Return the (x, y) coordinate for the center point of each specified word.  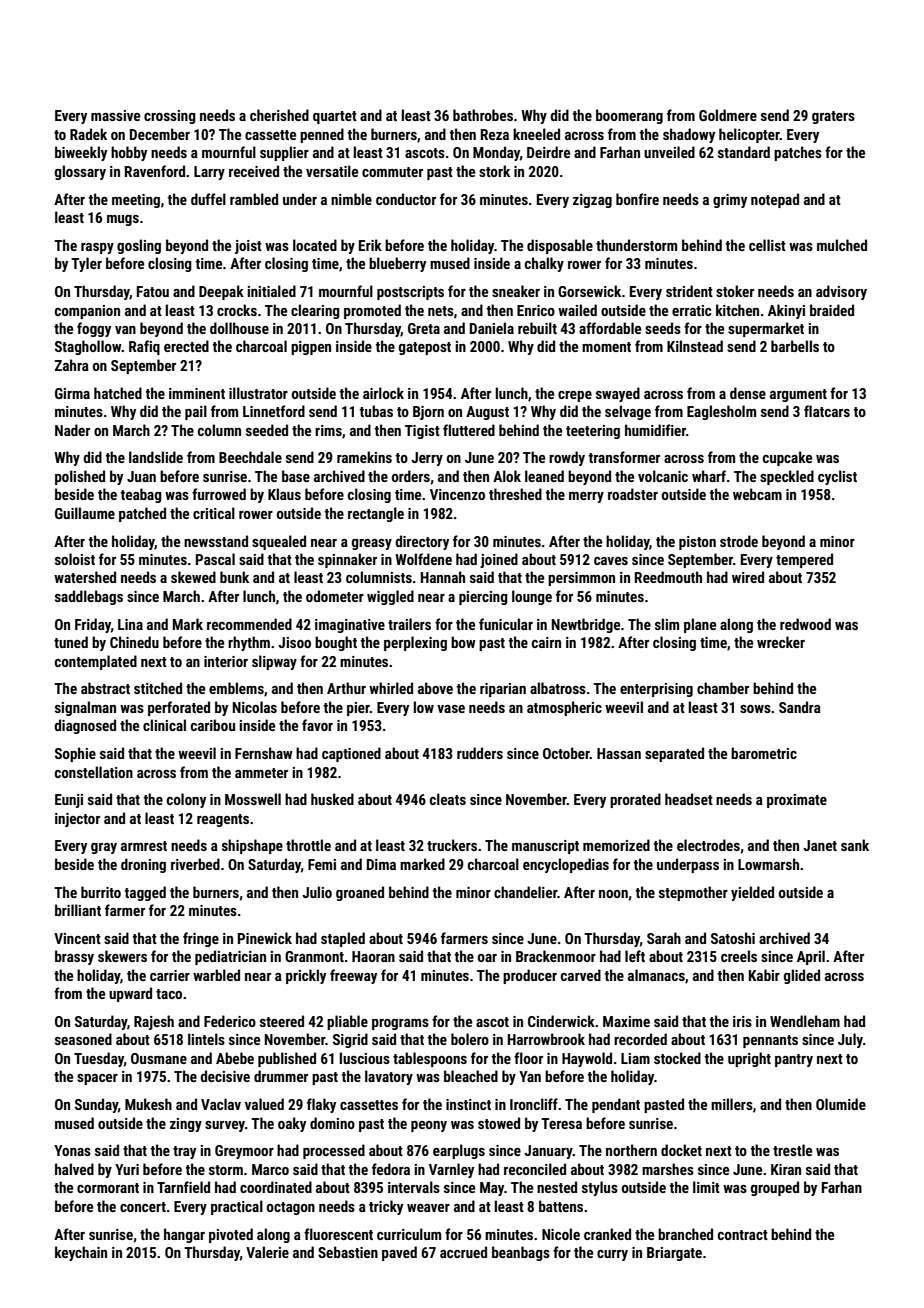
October (566, 753)
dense (748, 393)
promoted (372, 311)
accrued (463, 1252)
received (254, 171)
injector (77, 820)
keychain (81, 1253)
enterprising (656, 690)
